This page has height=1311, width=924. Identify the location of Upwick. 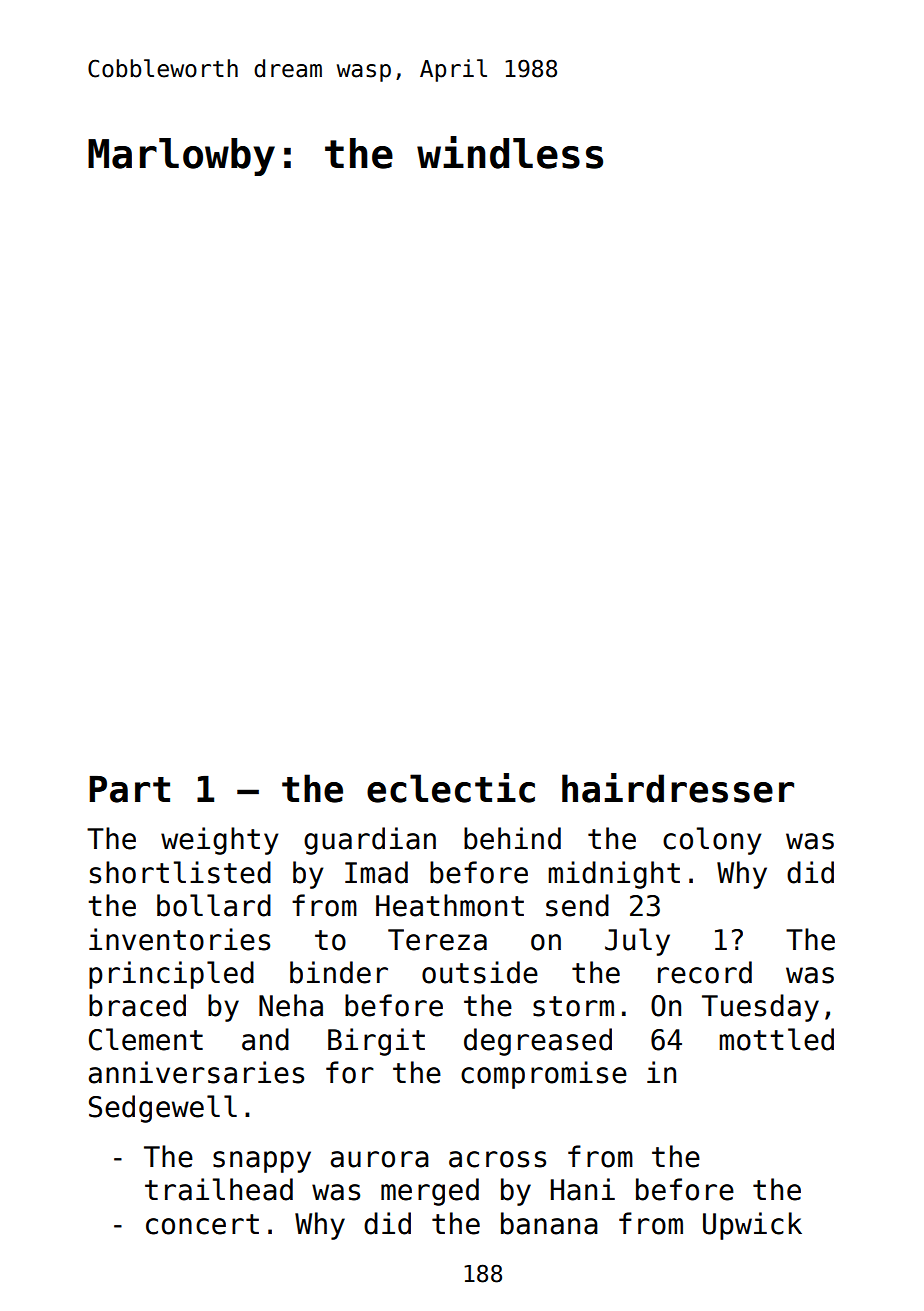
(752, 1226).
